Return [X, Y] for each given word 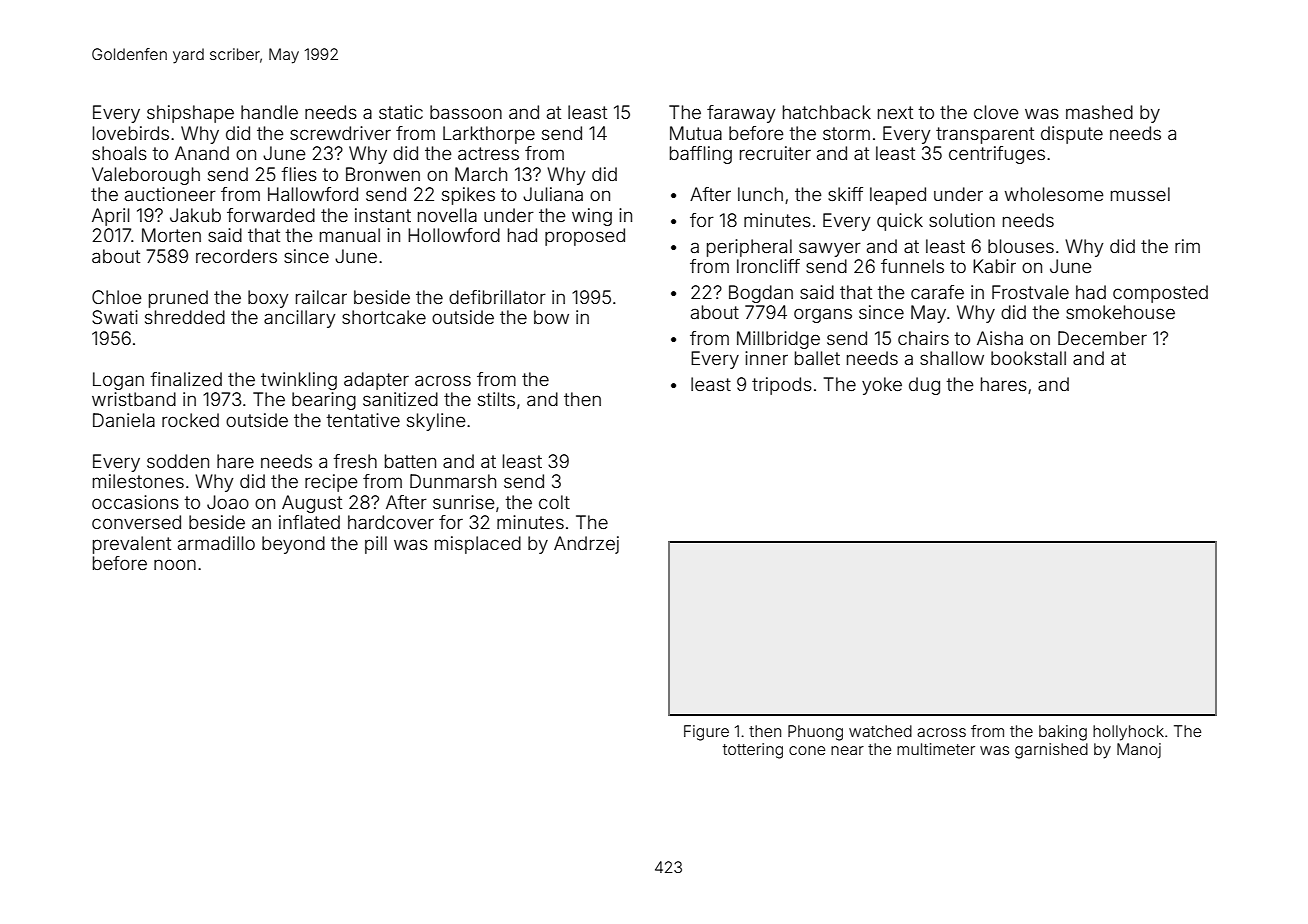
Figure [706, 733]
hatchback [827, 112]
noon [175, 564]
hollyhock [1128, 733]
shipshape [190, 114]
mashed [1099, 112]
